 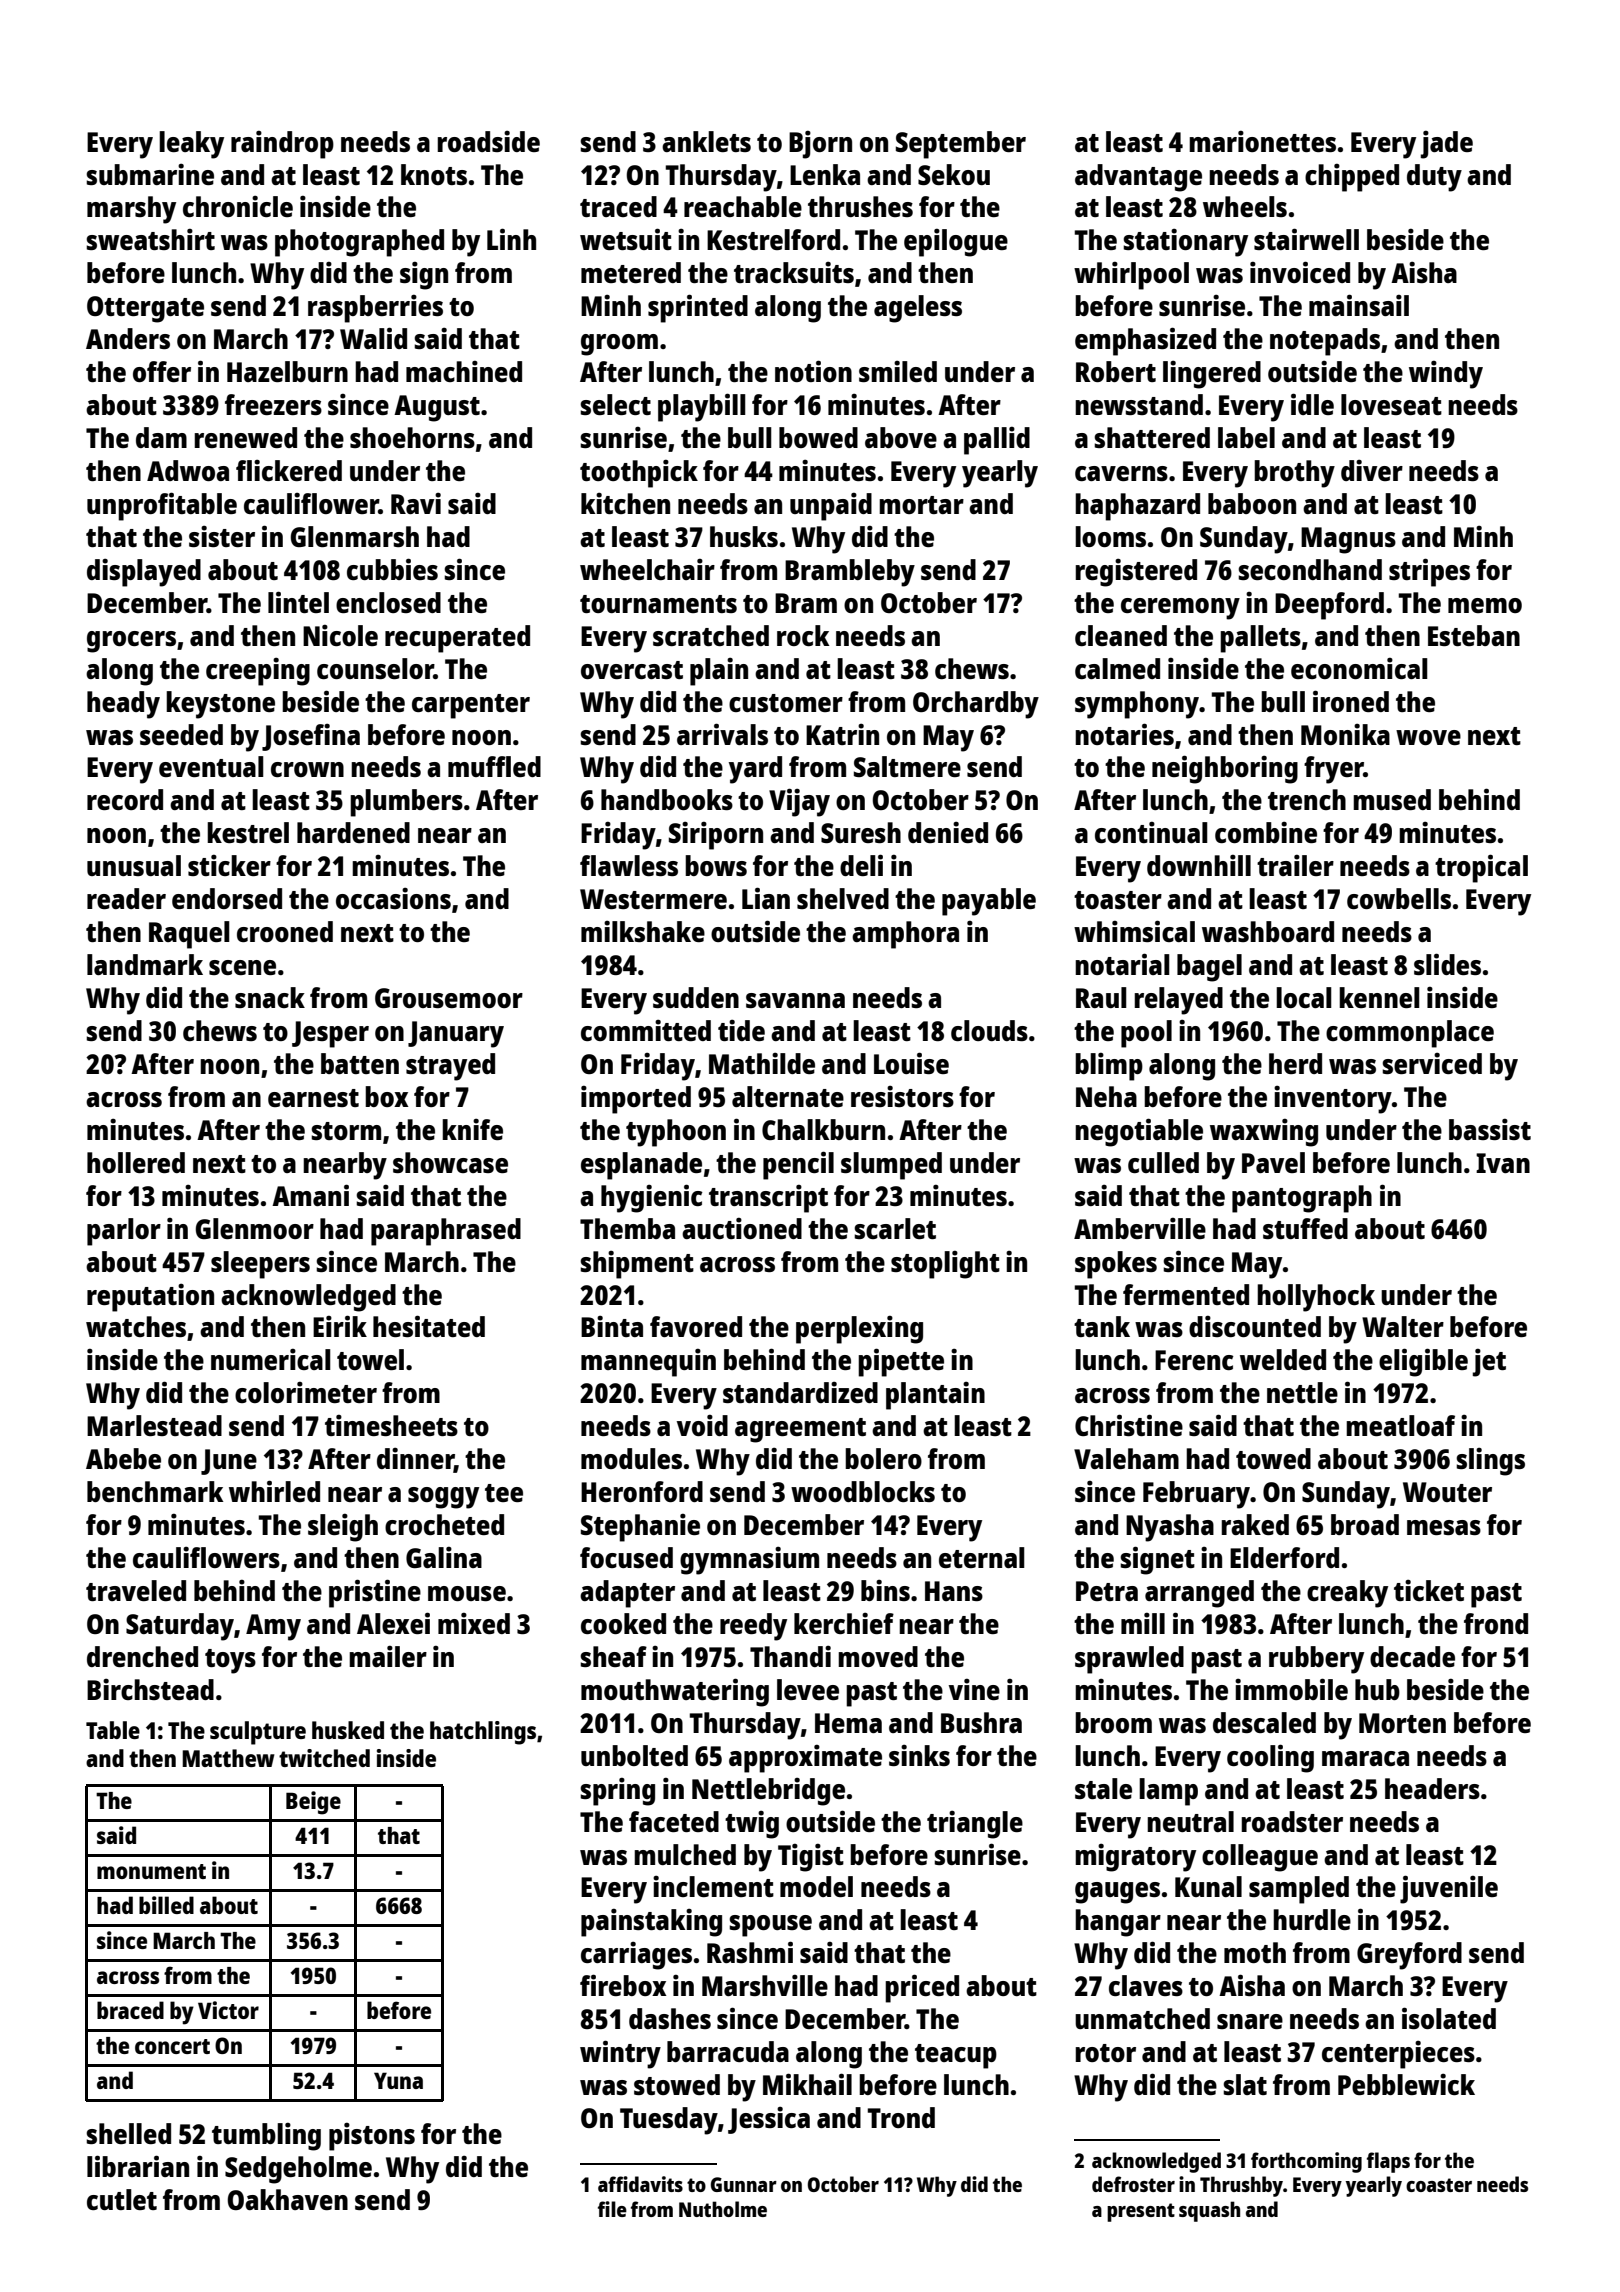 I want to click on roadside, so click(x=488, y=141).
